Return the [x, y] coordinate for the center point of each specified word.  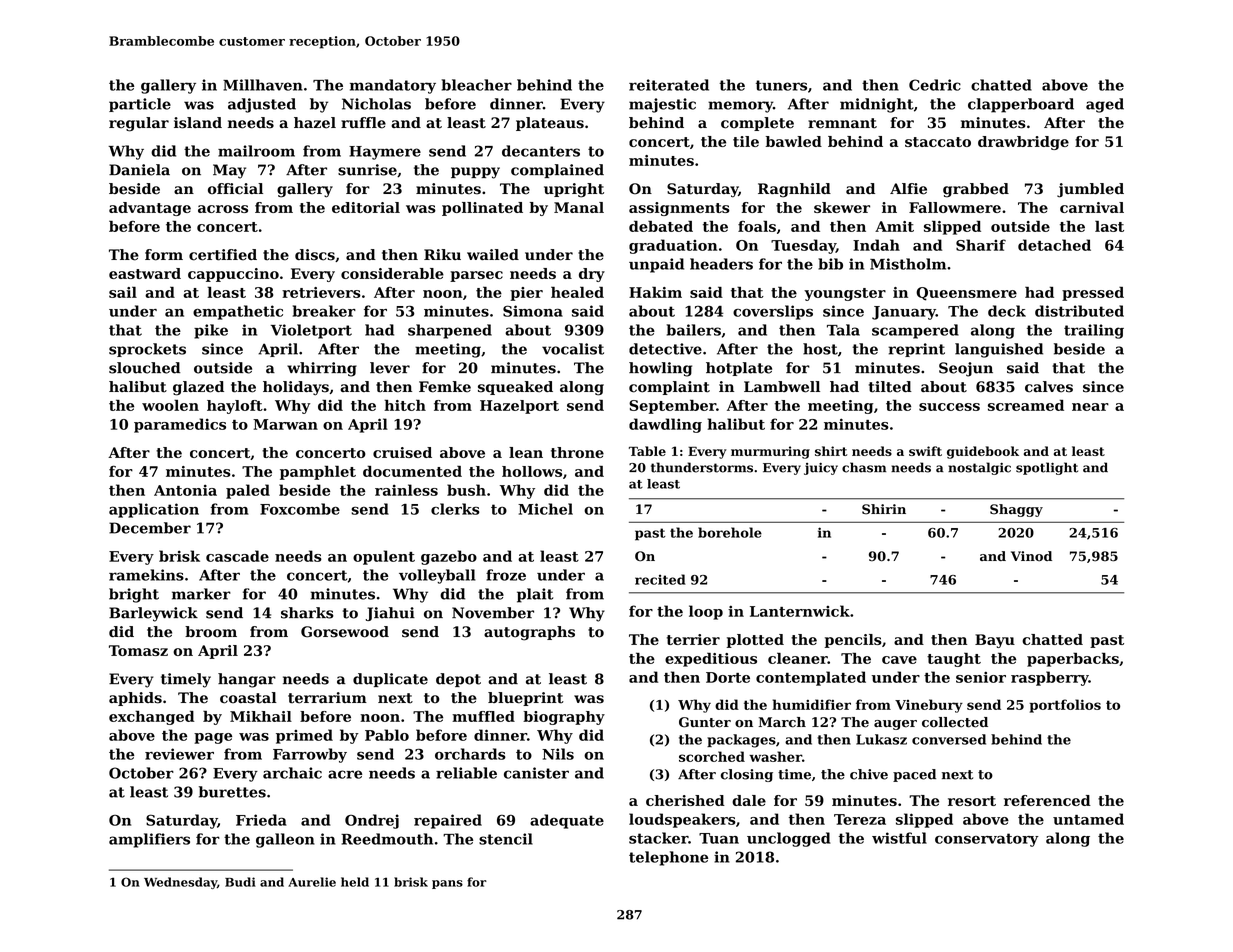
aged [1105, 105]
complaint [669, 388]
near [1090, 407]
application [154, 510]
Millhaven [263, 85]
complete [757, 124]
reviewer [179, 754]
